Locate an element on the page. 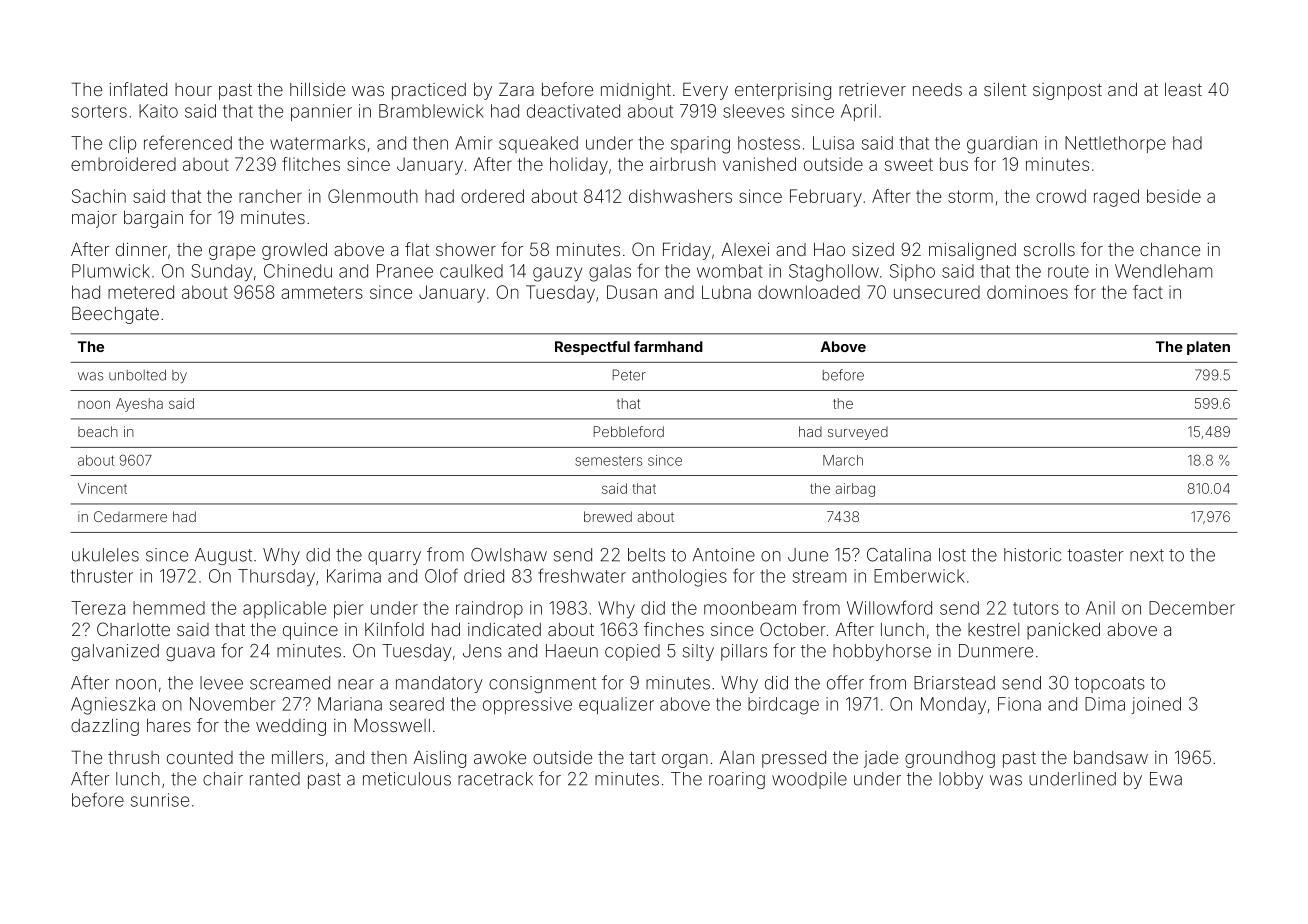 This image has width=1308, height=924. platen is located at coordinates (1208, 348).
